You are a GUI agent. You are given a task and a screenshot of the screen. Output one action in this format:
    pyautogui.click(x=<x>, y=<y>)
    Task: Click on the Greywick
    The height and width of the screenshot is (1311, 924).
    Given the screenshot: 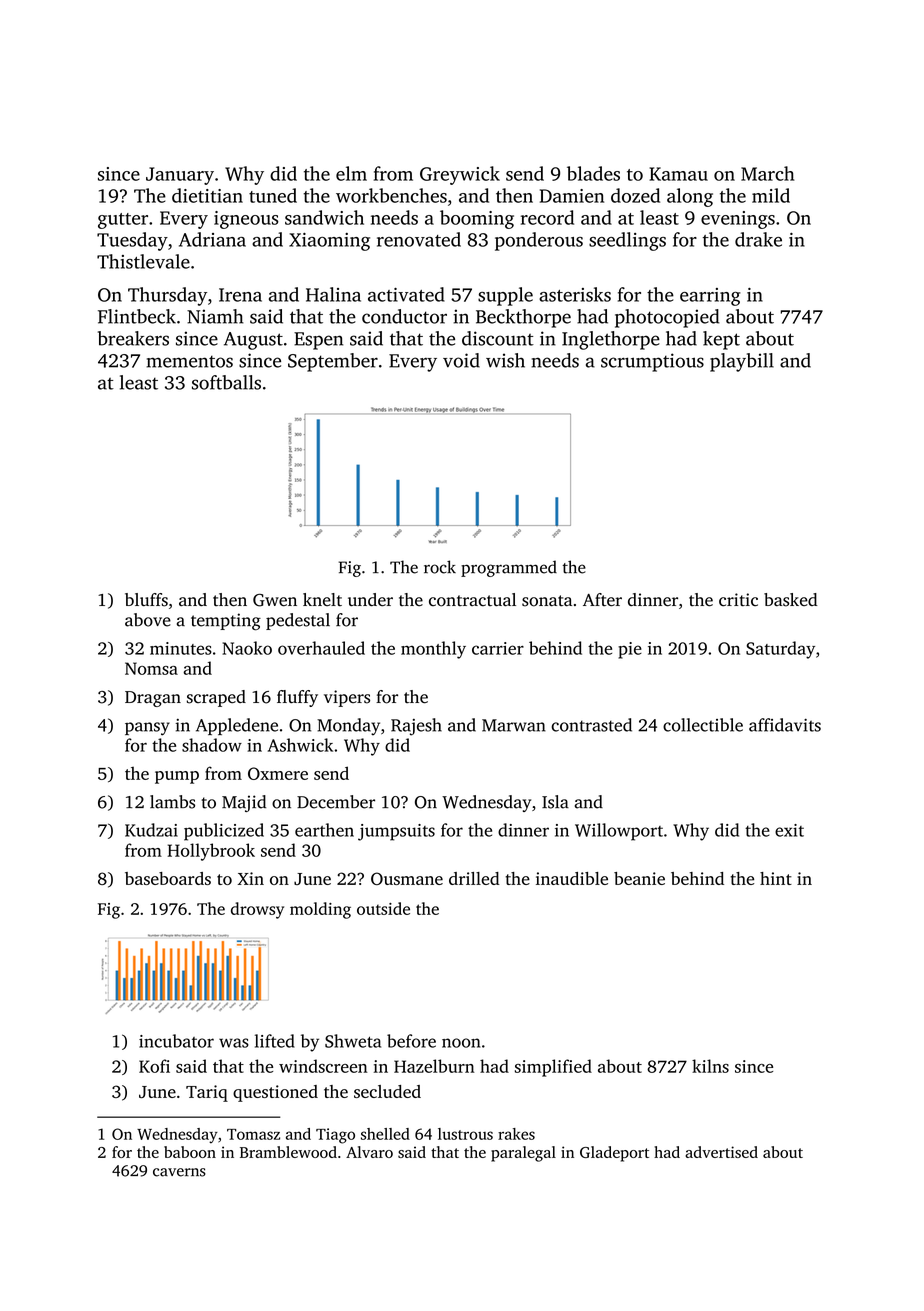 What is the action you would take?
    pyautogui.click(x=460, y=175)
